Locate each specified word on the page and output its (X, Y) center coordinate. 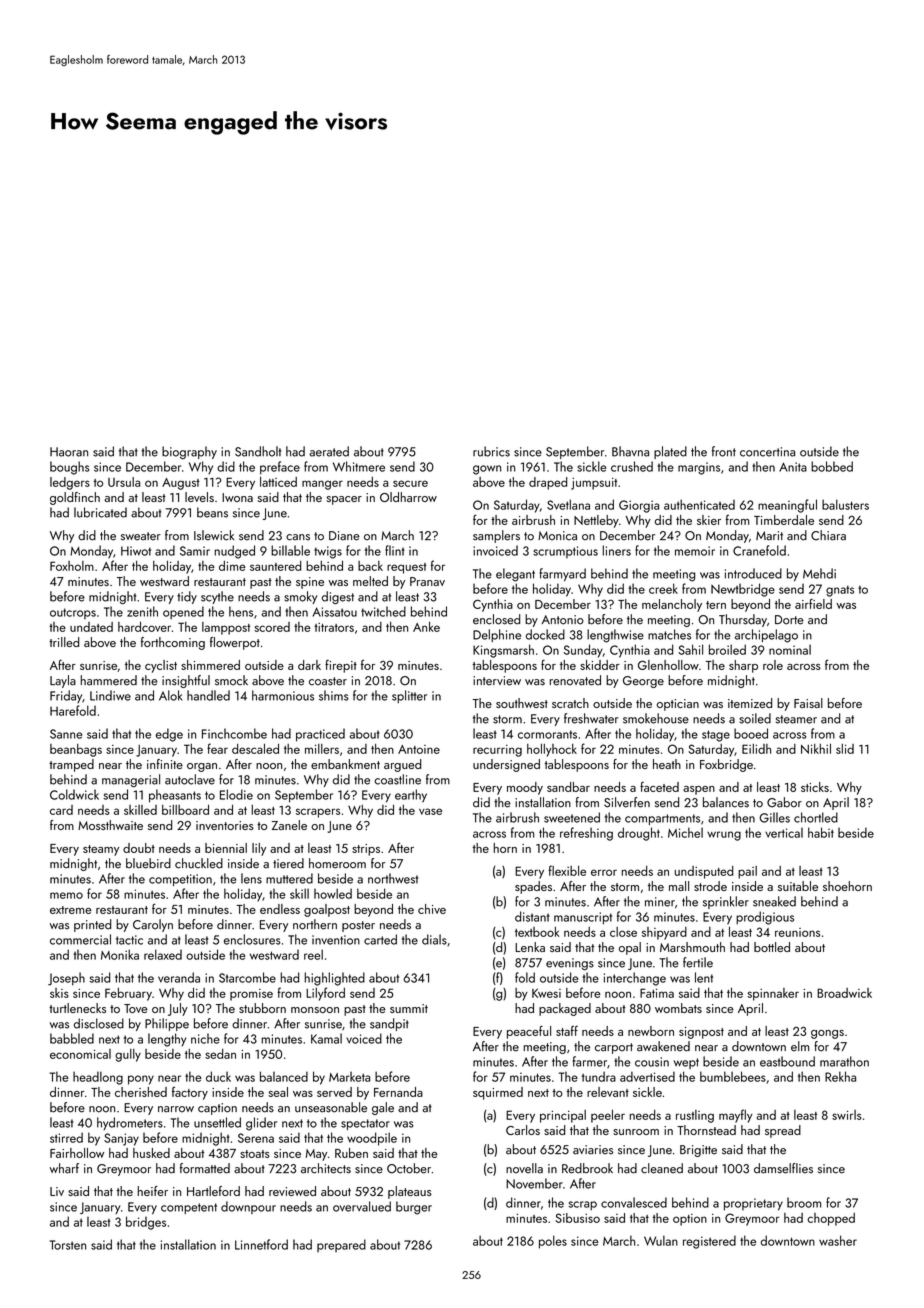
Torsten (68, 1245)
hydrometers (130, 1123)
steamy (101, 850)
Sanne (66, 734)
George (643, 682)
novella (524, 1168)
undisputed (704, 872)
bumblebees (733, 1076)
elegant (515, 575)
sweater (141, 536)
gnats (840, 591)
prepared (341, 1245)
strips (366, 850)
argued (402, 765)
